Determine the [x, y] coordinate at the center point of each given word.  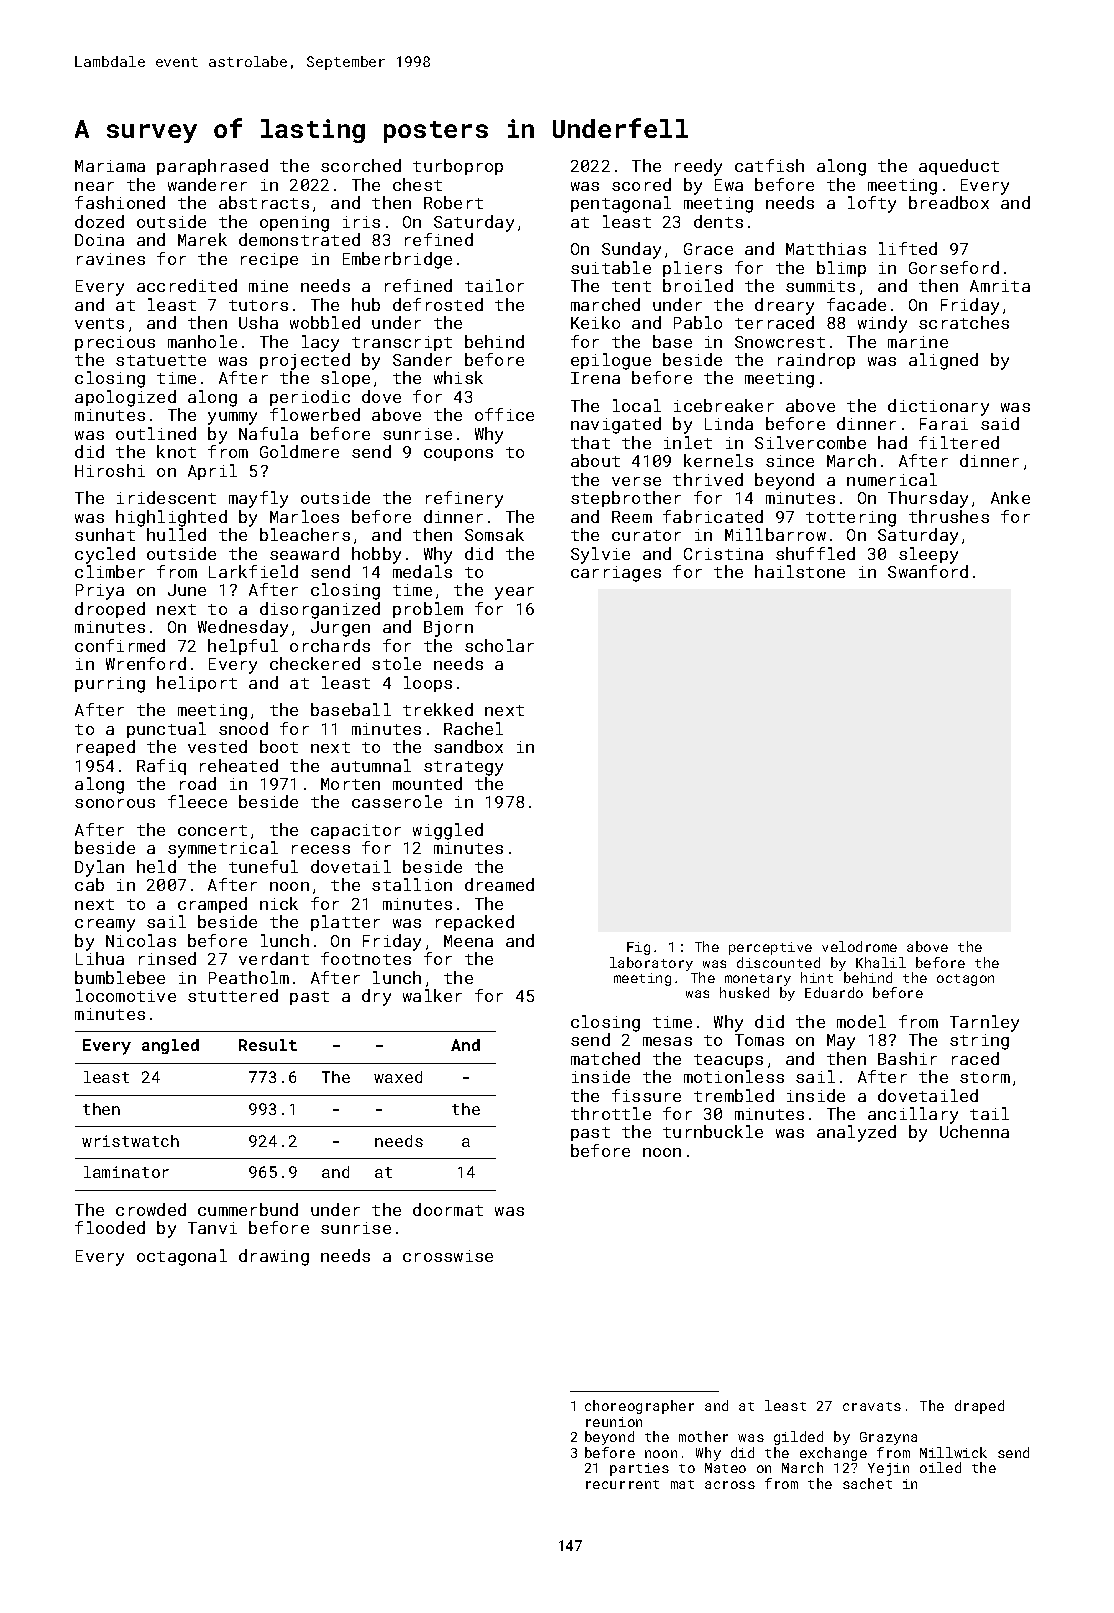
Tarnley [984, 1023]
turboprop [458, 167]
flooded [110, 1227]
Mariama [110, 166]
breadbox [949, 202]
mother [703, 1436]
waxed [398, 1077]
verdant [274, 958]
